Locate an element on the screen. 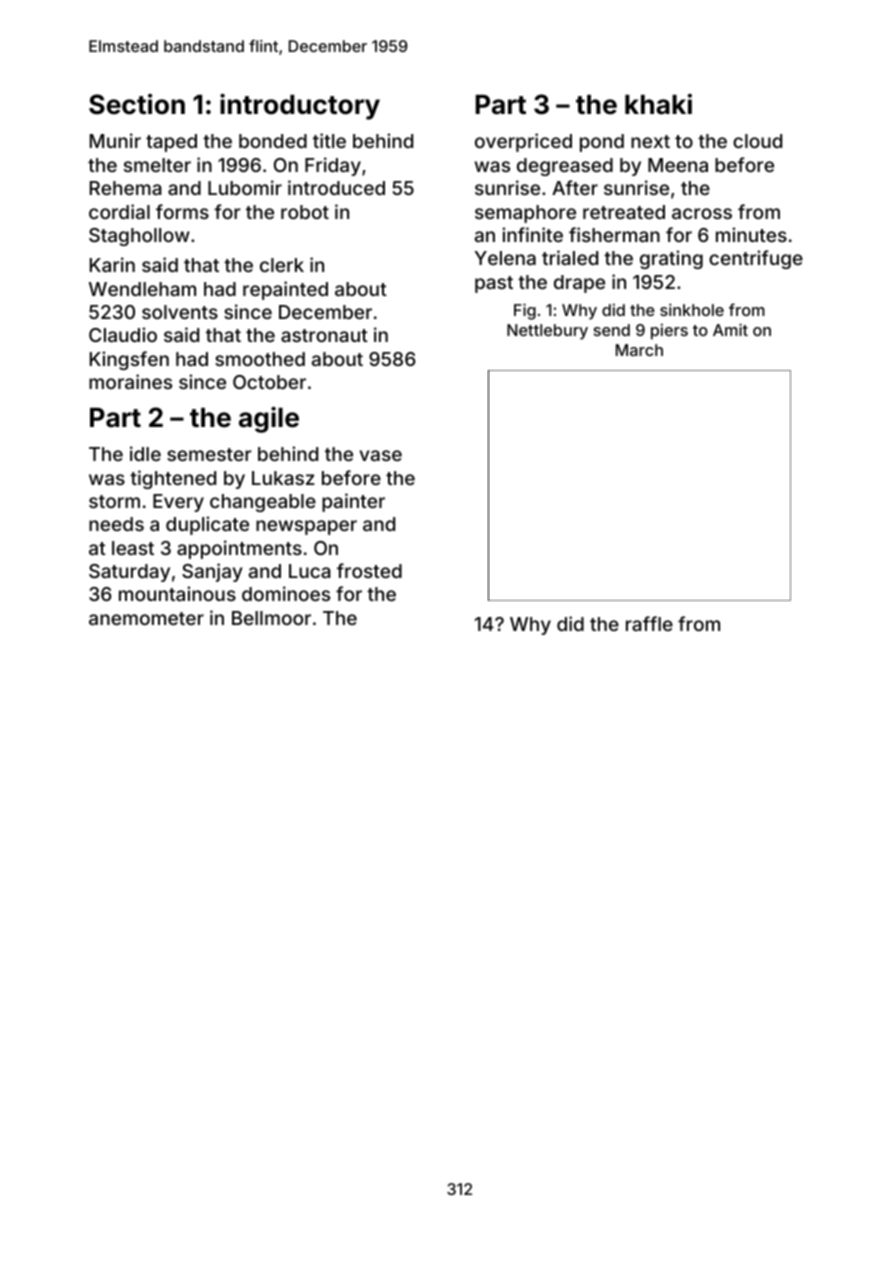  anemometer is located at coordinates (146, 618).
